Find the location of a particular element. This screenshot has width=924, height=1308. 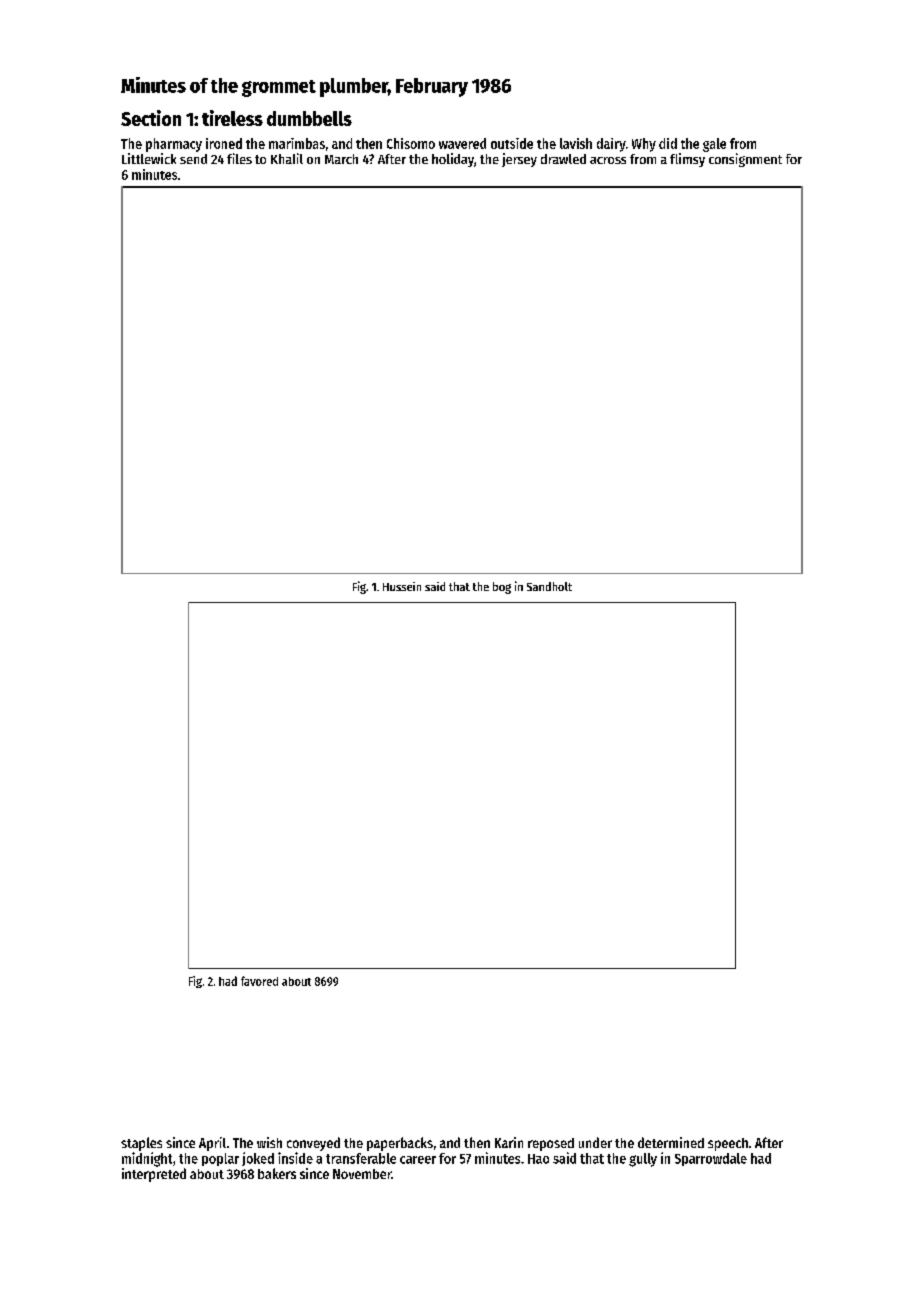

paperbacks is located at coordinates (400, 1144).
